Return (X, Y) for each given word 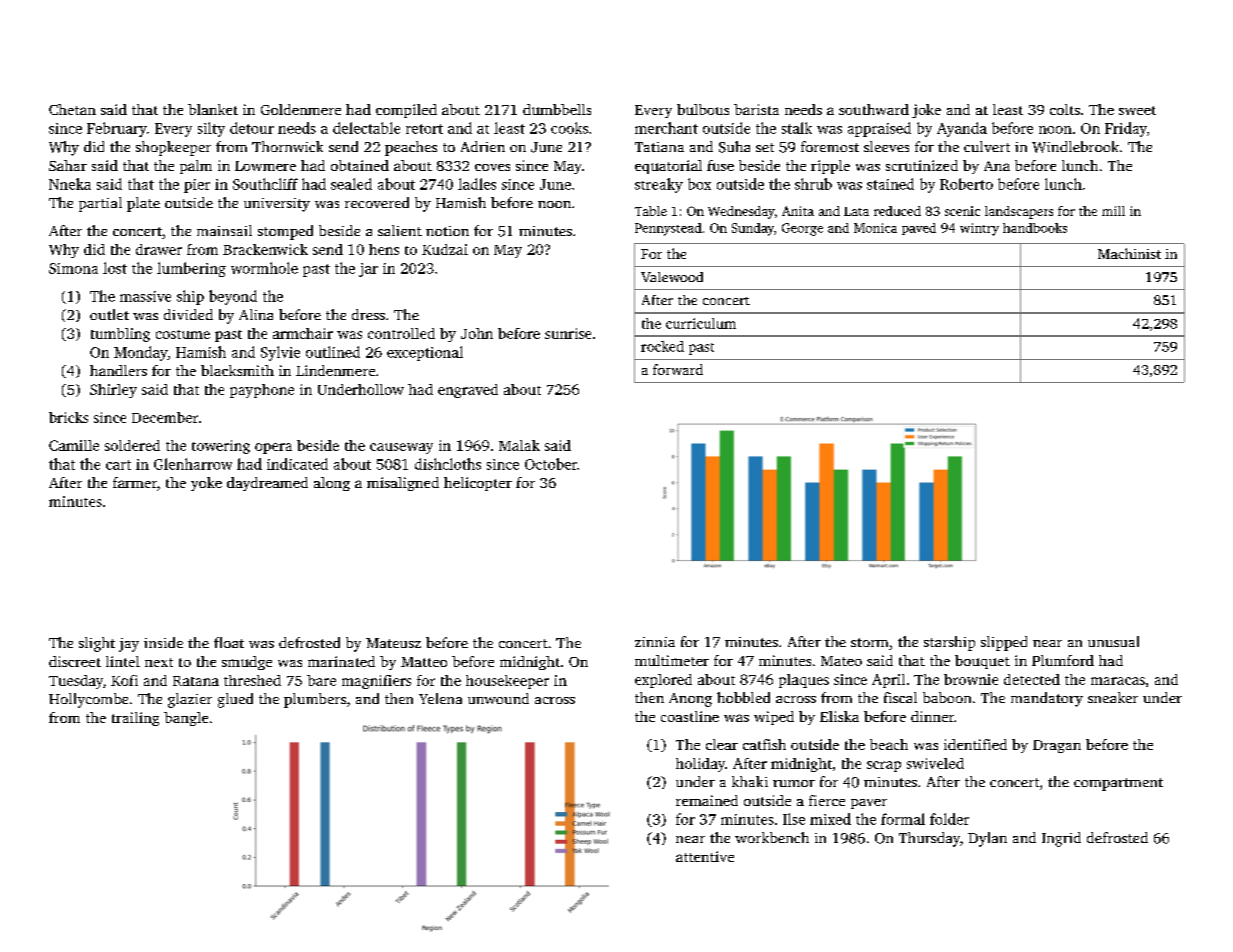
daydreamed (267, 484)
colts (1065, 109)
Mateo (841, 661)
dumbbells (557, 109)
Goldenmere (301, 109)
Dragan (1057, 746)
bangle (186, 719)
